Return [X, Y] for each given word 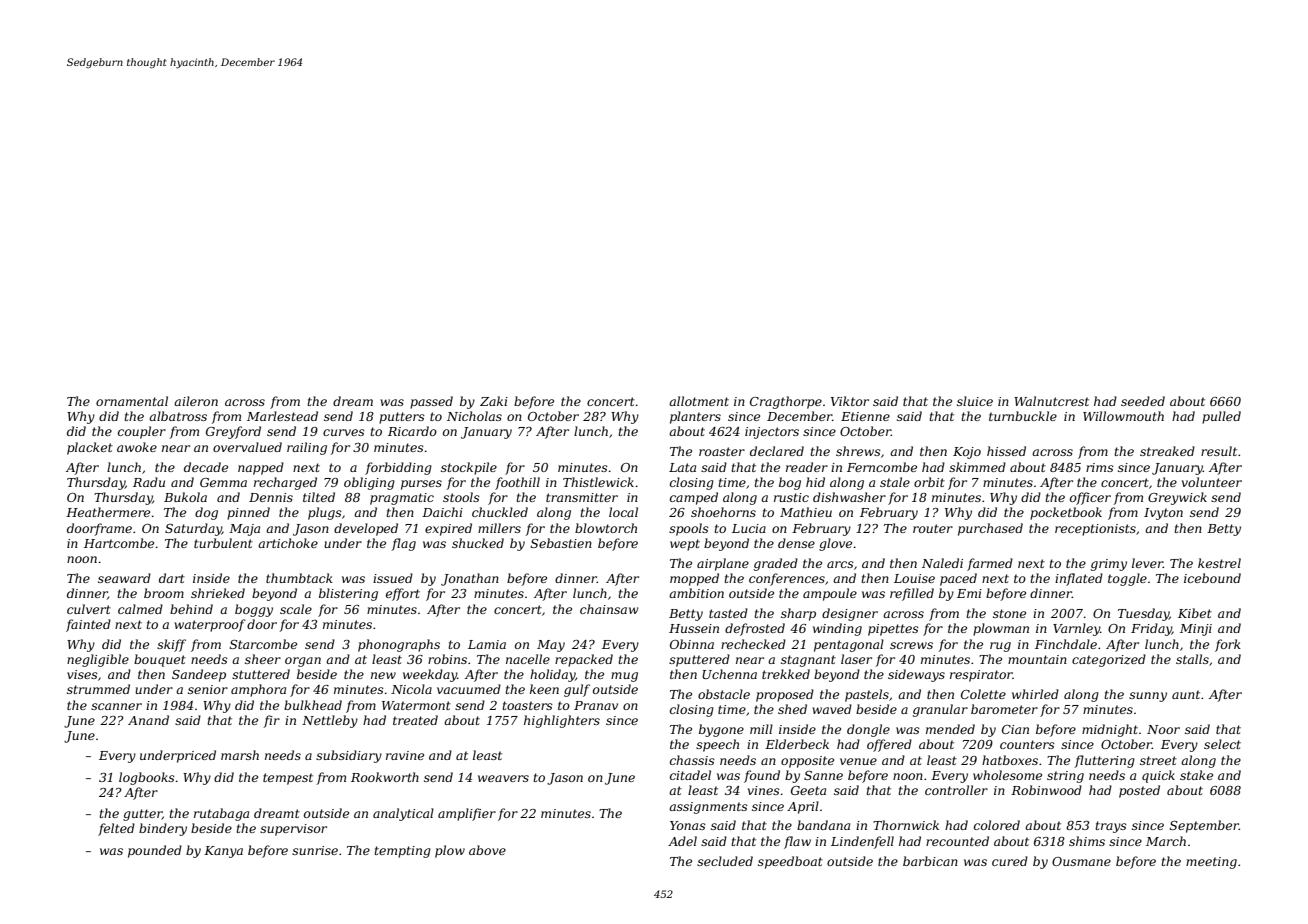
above [487, 850]
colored [997, 825]
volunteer [1212, 482]
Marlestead [282, 416]
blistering [348, 594]
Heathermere [108, 512]
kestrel [1219, 563]
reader [807, 467]
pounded [155, 851]
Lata [682, 467]
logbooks [147, 778]
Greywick [1177, 498]
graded [776, 564]
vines [764, 790]
